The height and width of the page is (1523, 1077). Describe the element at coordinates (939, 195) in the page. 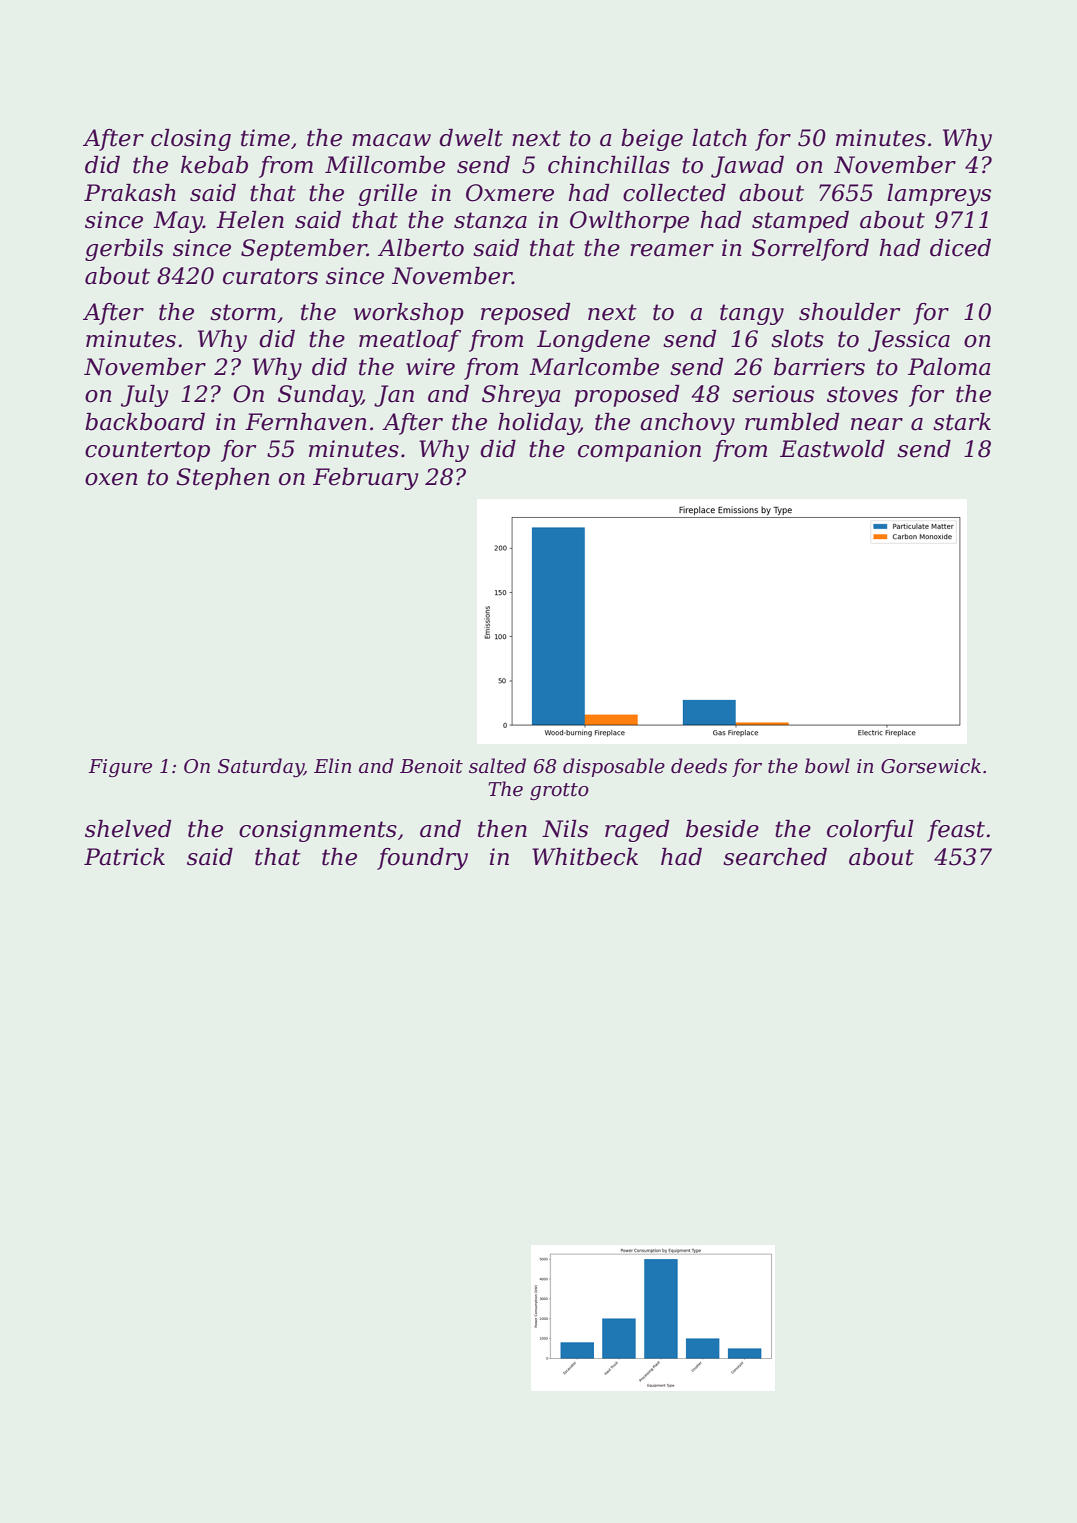

I see `lampreys` at that location.
